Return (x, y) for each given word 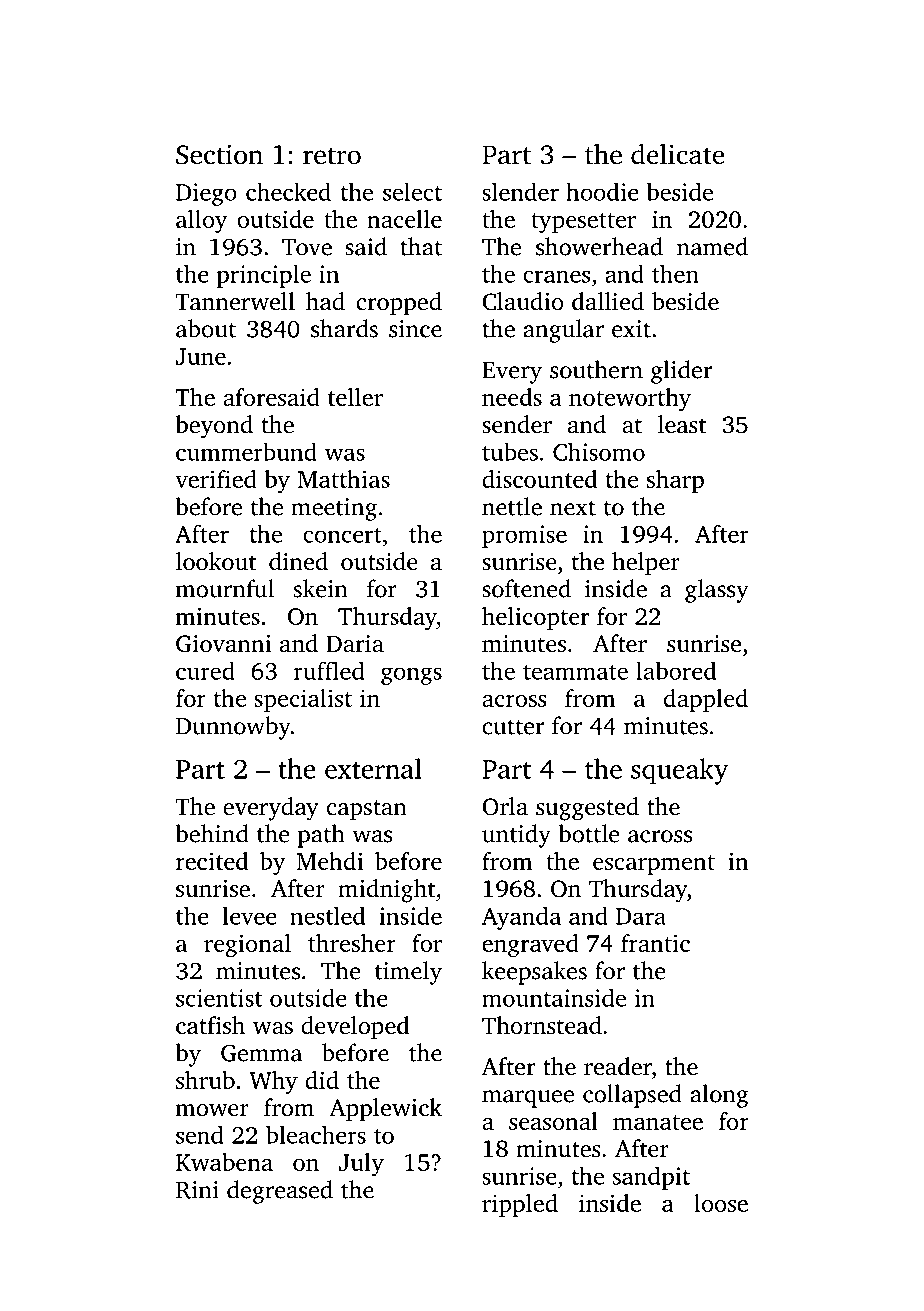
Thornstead (542, 1025)
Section (219, 154)
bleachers (316, 1134)
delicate (677, 154)
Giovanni (224, 644)
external (373, 768)
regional (247, 946)
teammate (575, 672)
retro (332, 156)
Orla (505, 806)
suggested (587, 809)
